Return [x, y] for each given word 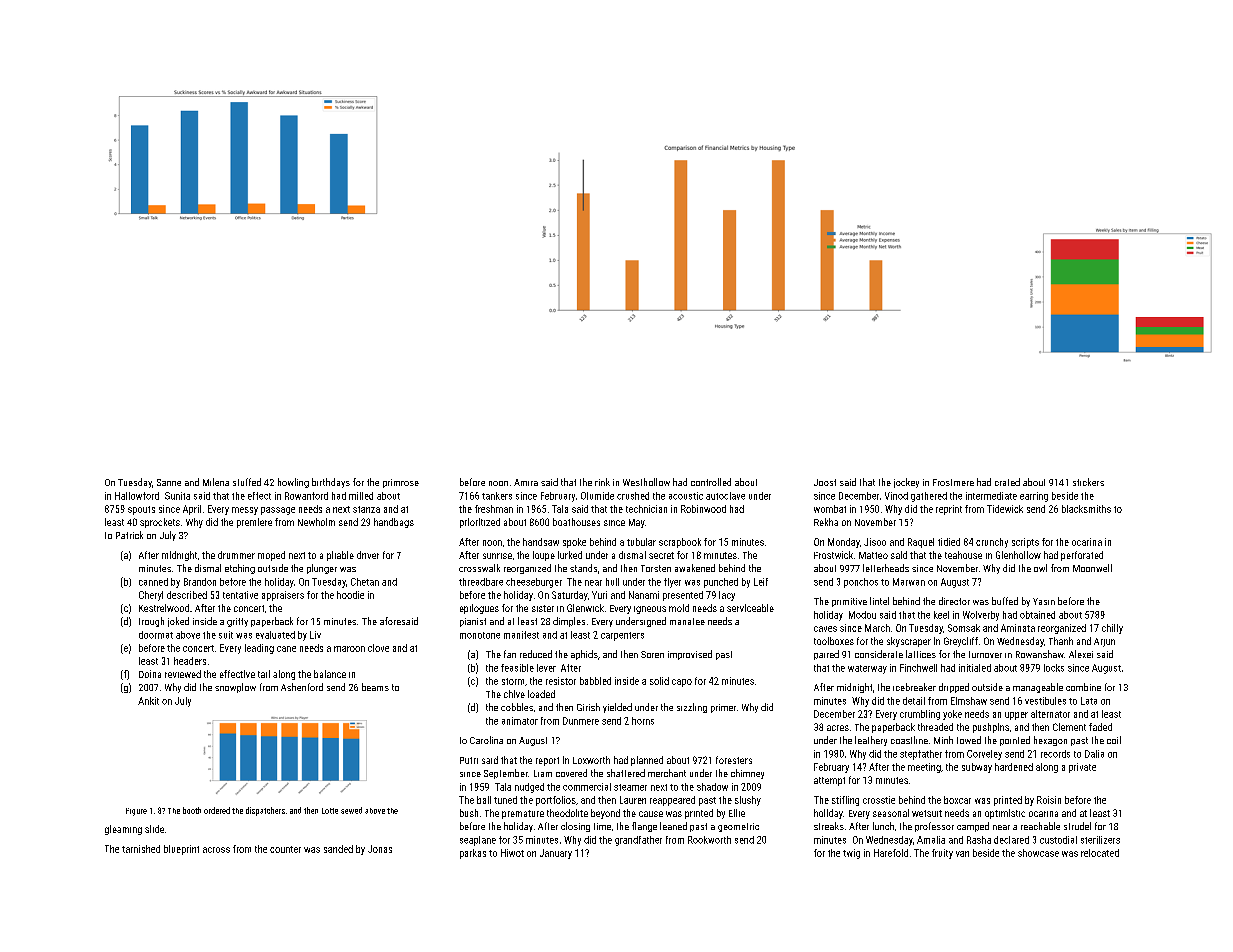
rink [602, 482]
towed [969, 740]
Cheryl [151, 596]
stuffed [247, 482]
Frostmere [953, 482]
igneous [650, 610]
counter [285, 849]
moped [271, 556]
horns [643, 721]
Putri [469, 760]
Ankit [148, 701]
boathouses [576, 522]
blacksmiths [1086, 509]
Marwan [909, 582]
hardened [1014, 767]
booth [192, 810]
